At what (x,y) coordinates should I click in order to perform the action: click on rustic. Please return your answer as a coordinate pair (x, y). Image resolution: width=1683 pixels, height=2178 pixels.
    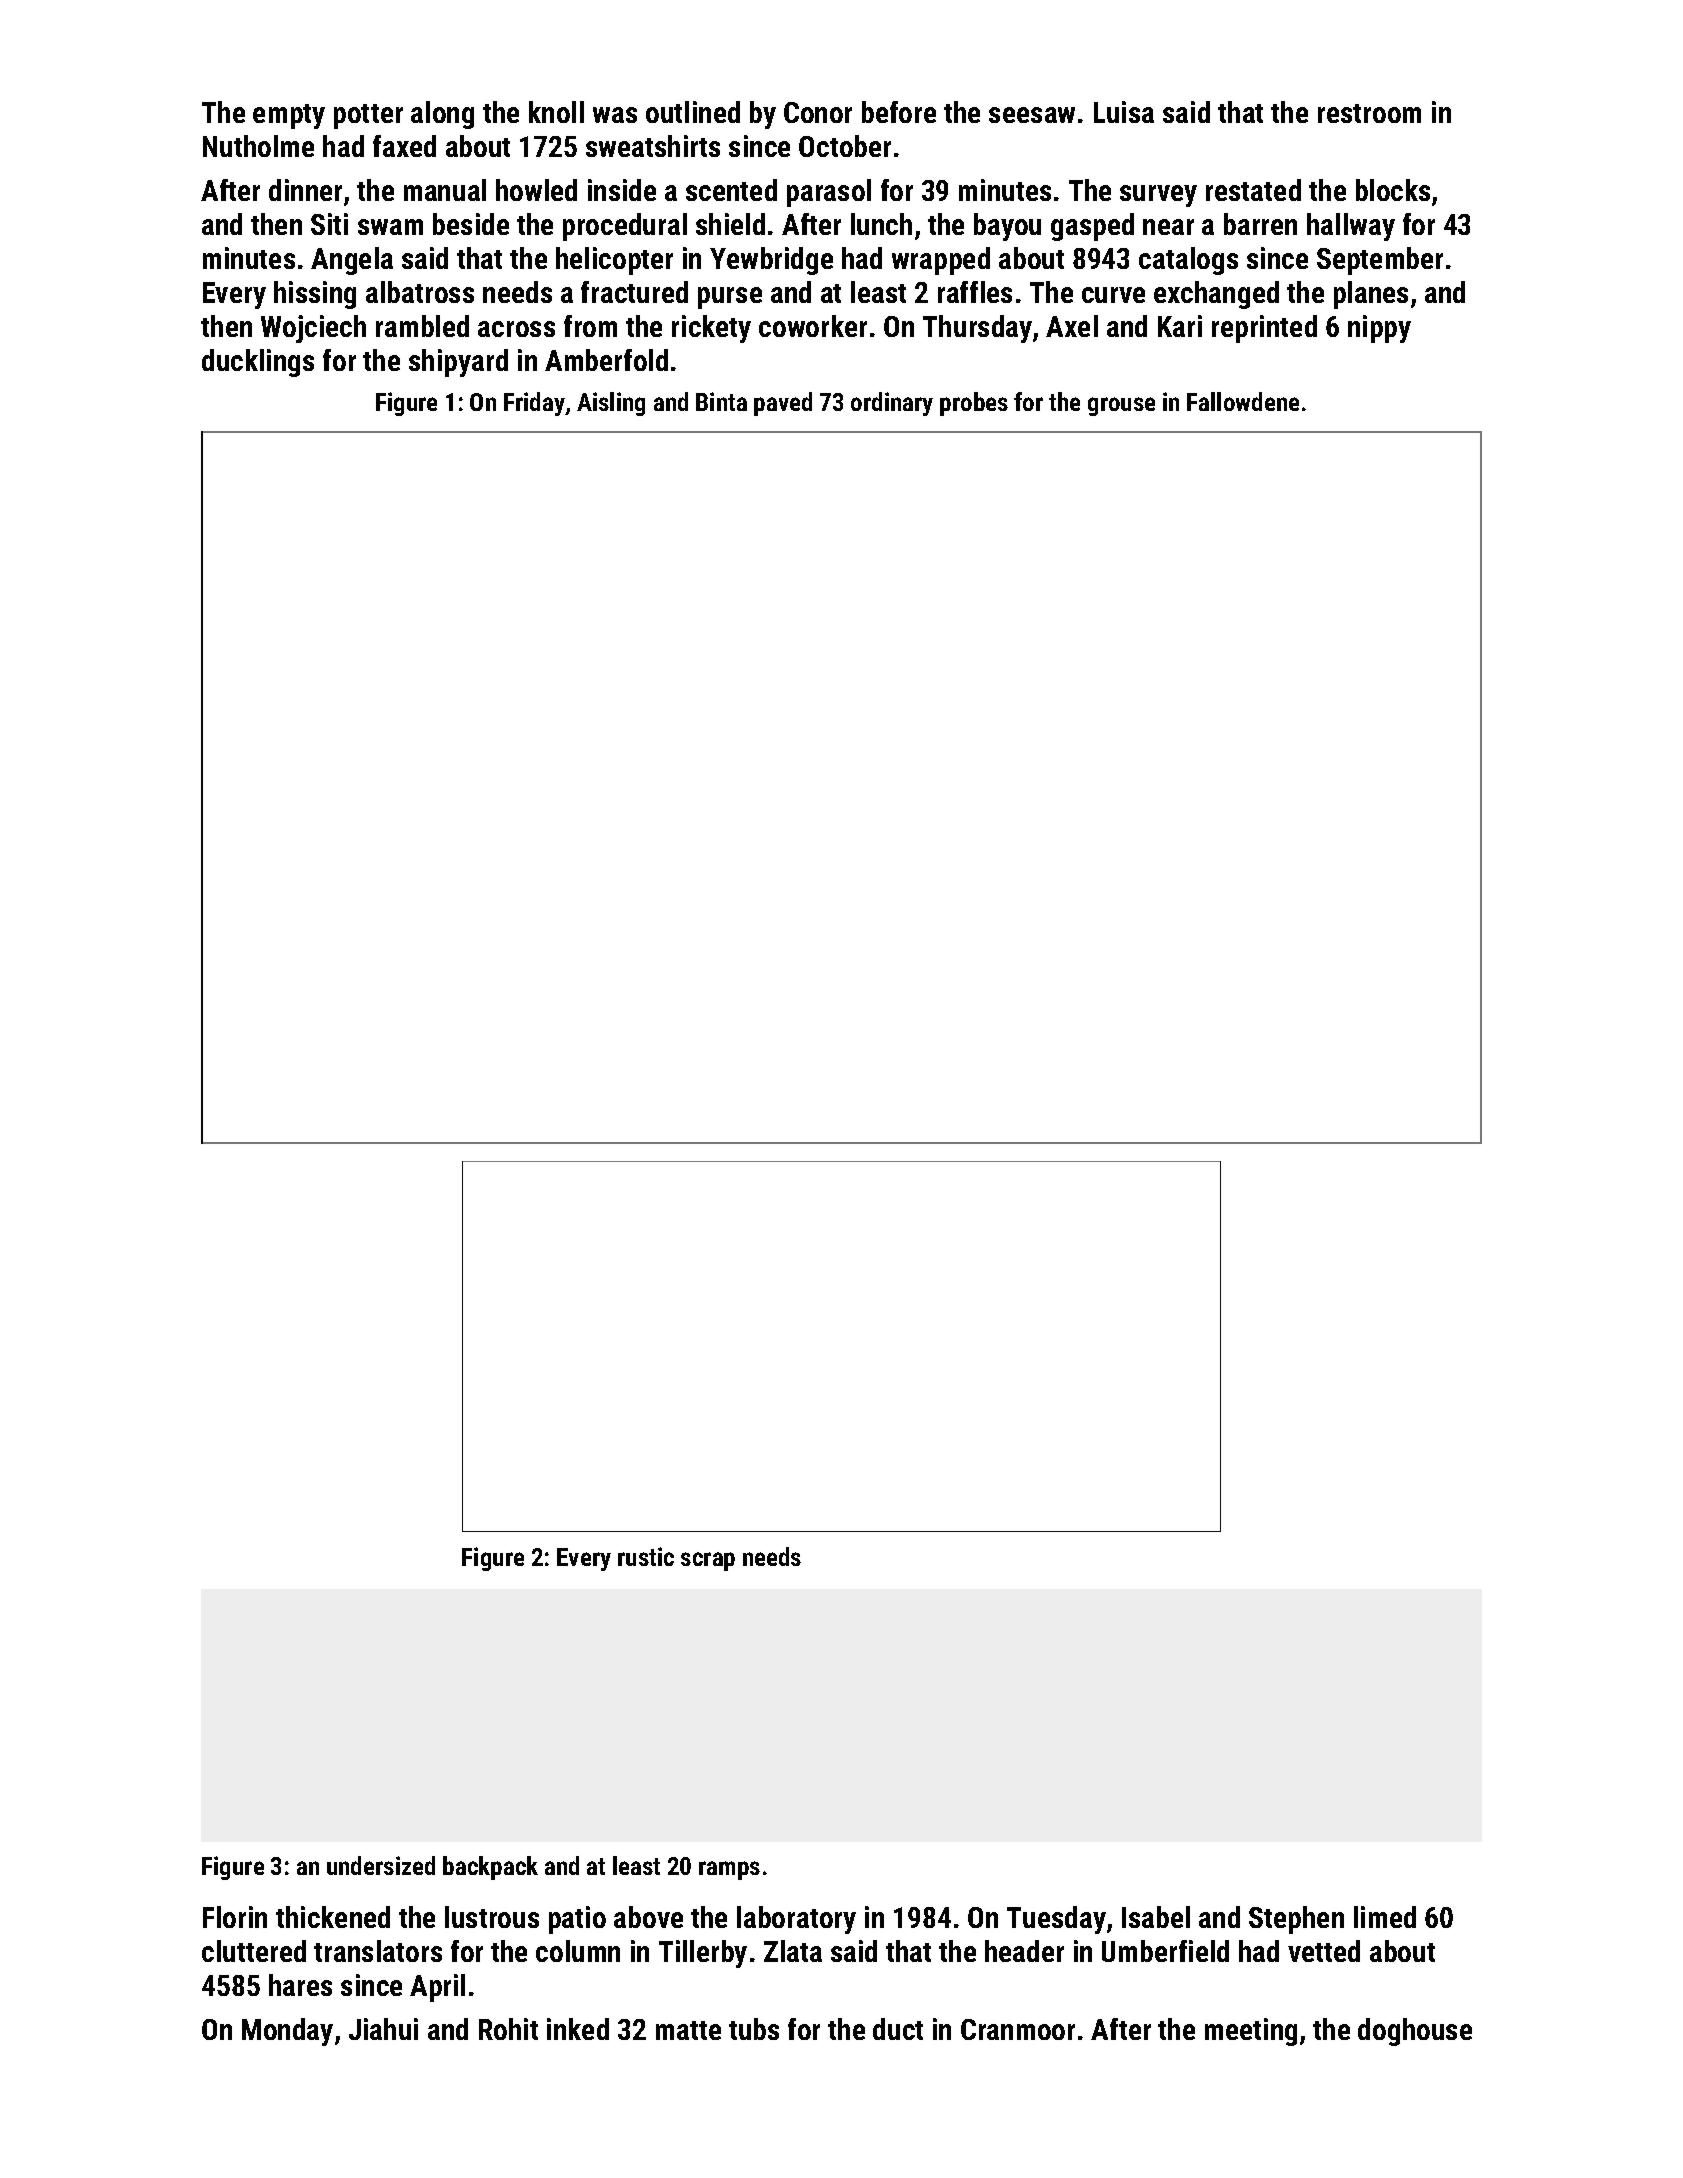
    Looking at the image, I should click on (646, 1556).
